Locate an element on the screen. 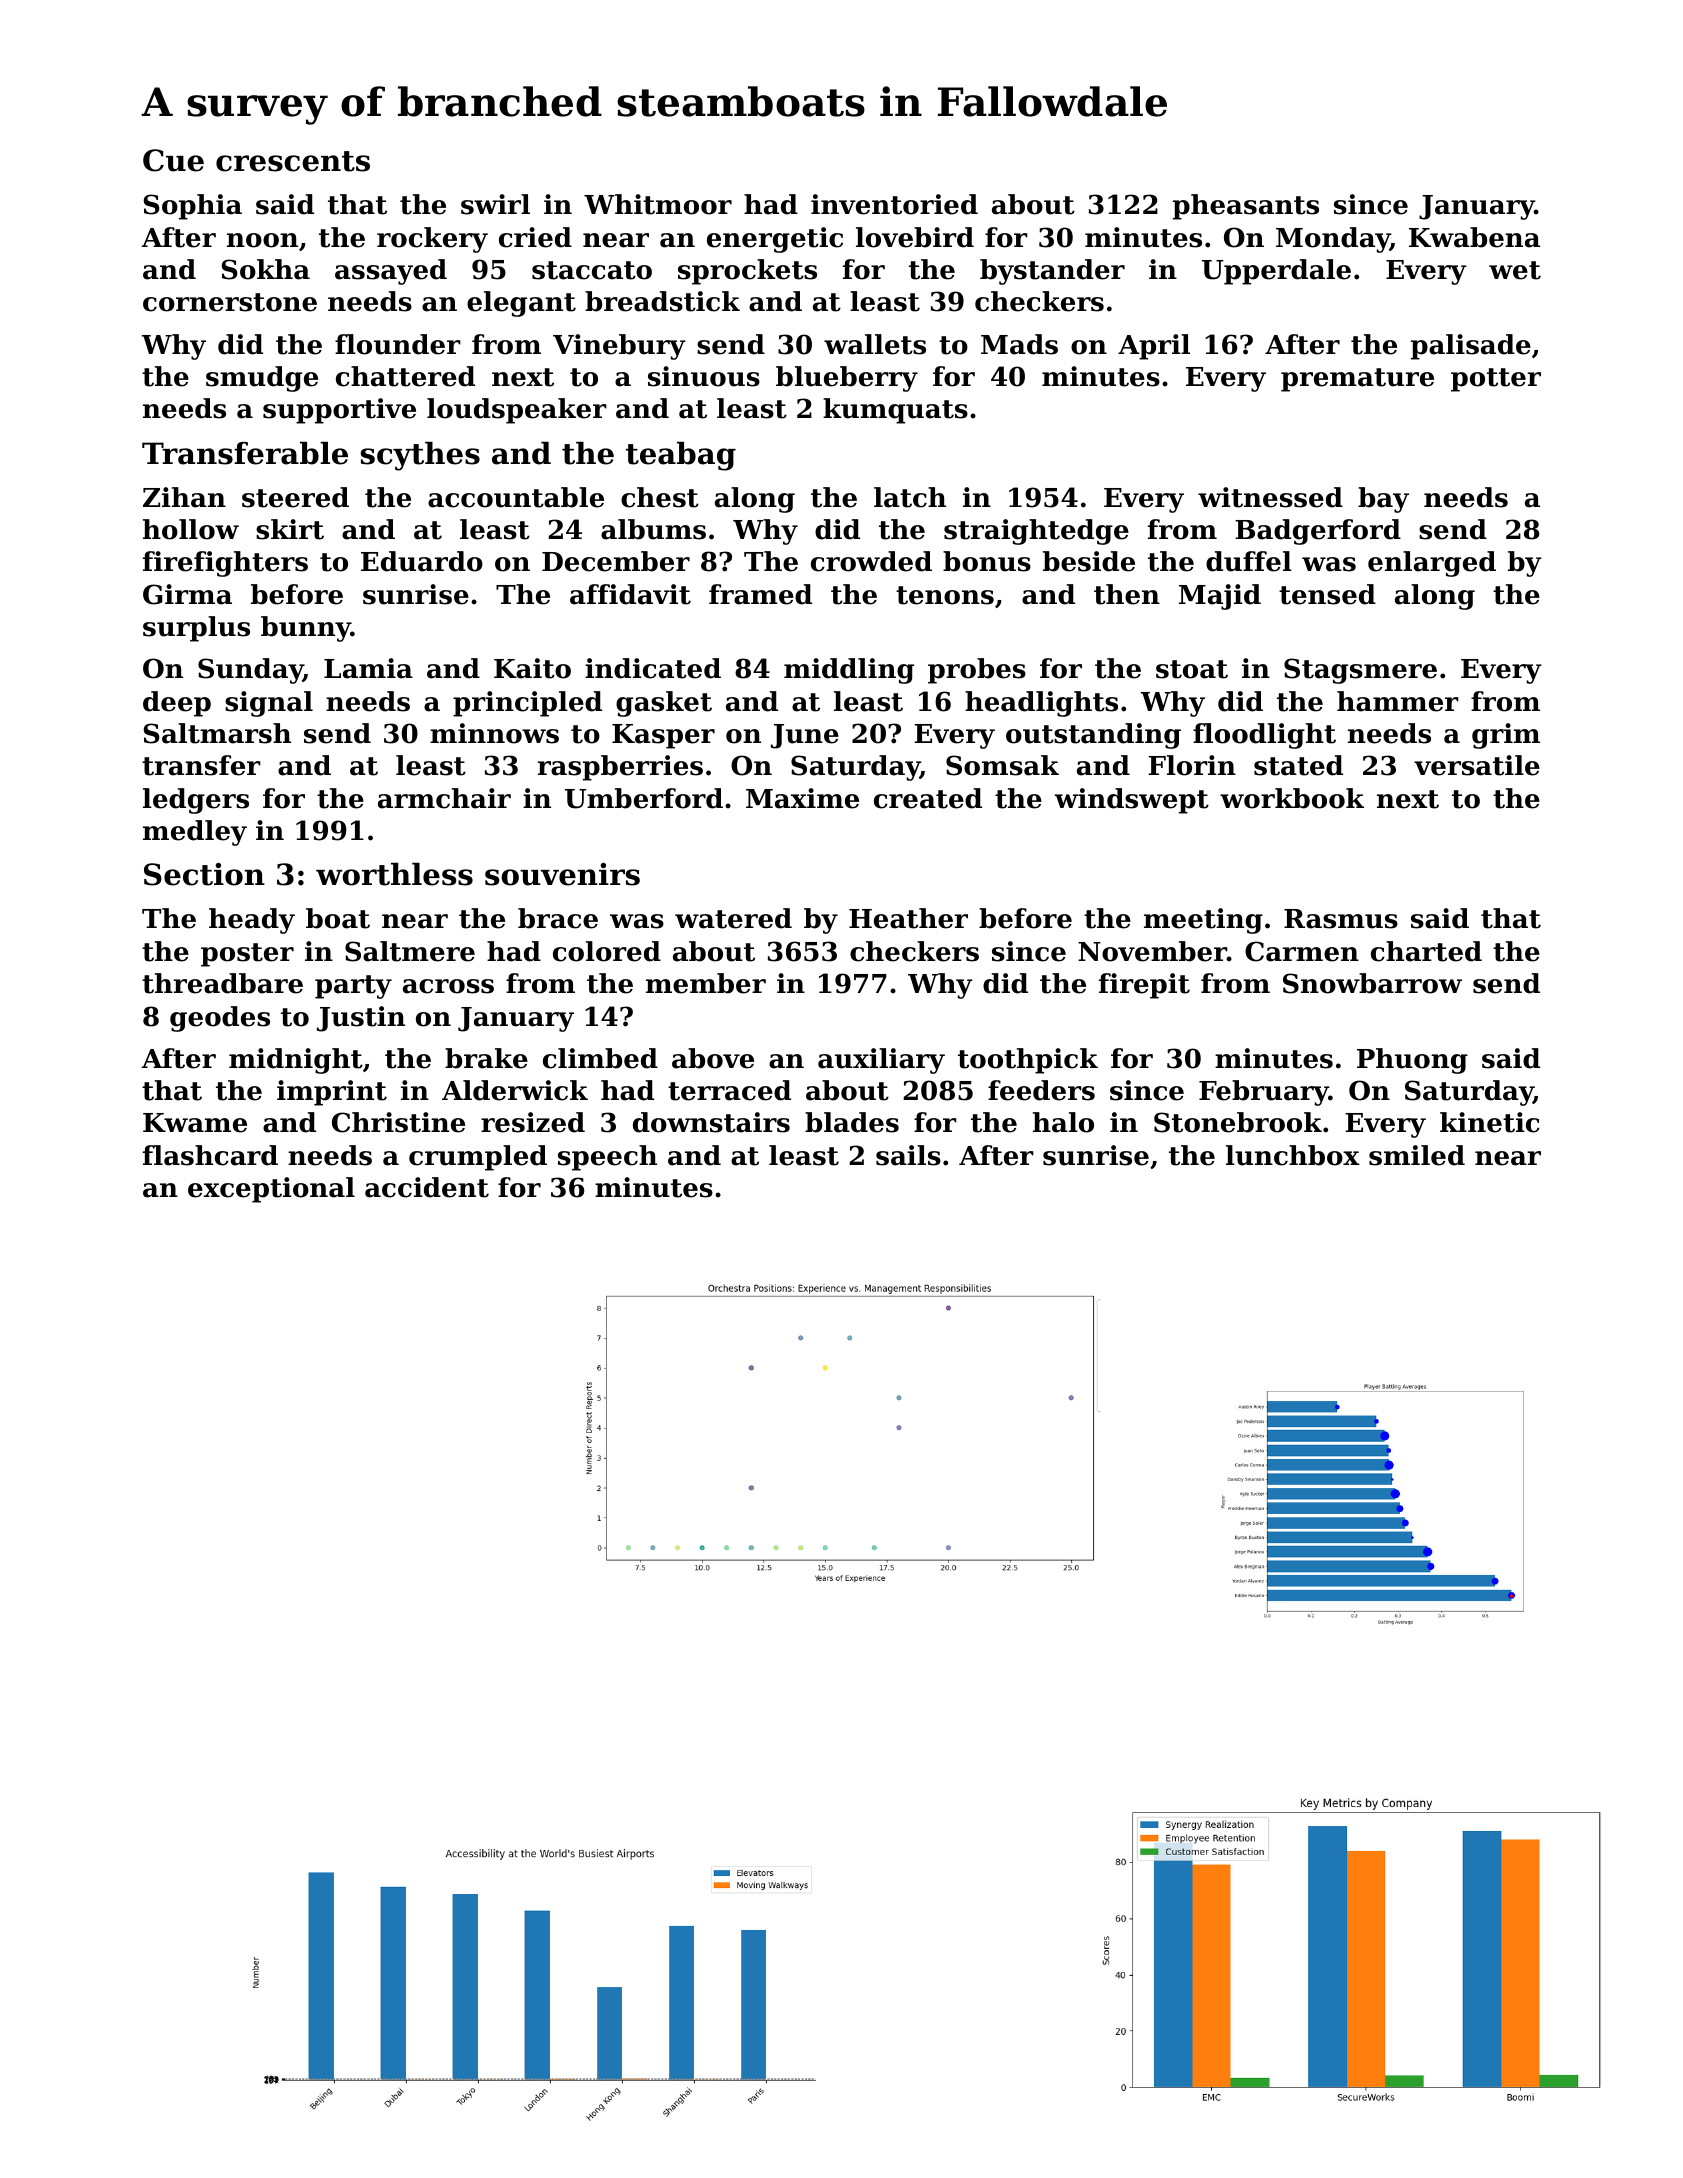 This screenshot has width=1683, height=2178. worthless is located at coordinates (394, 874).
